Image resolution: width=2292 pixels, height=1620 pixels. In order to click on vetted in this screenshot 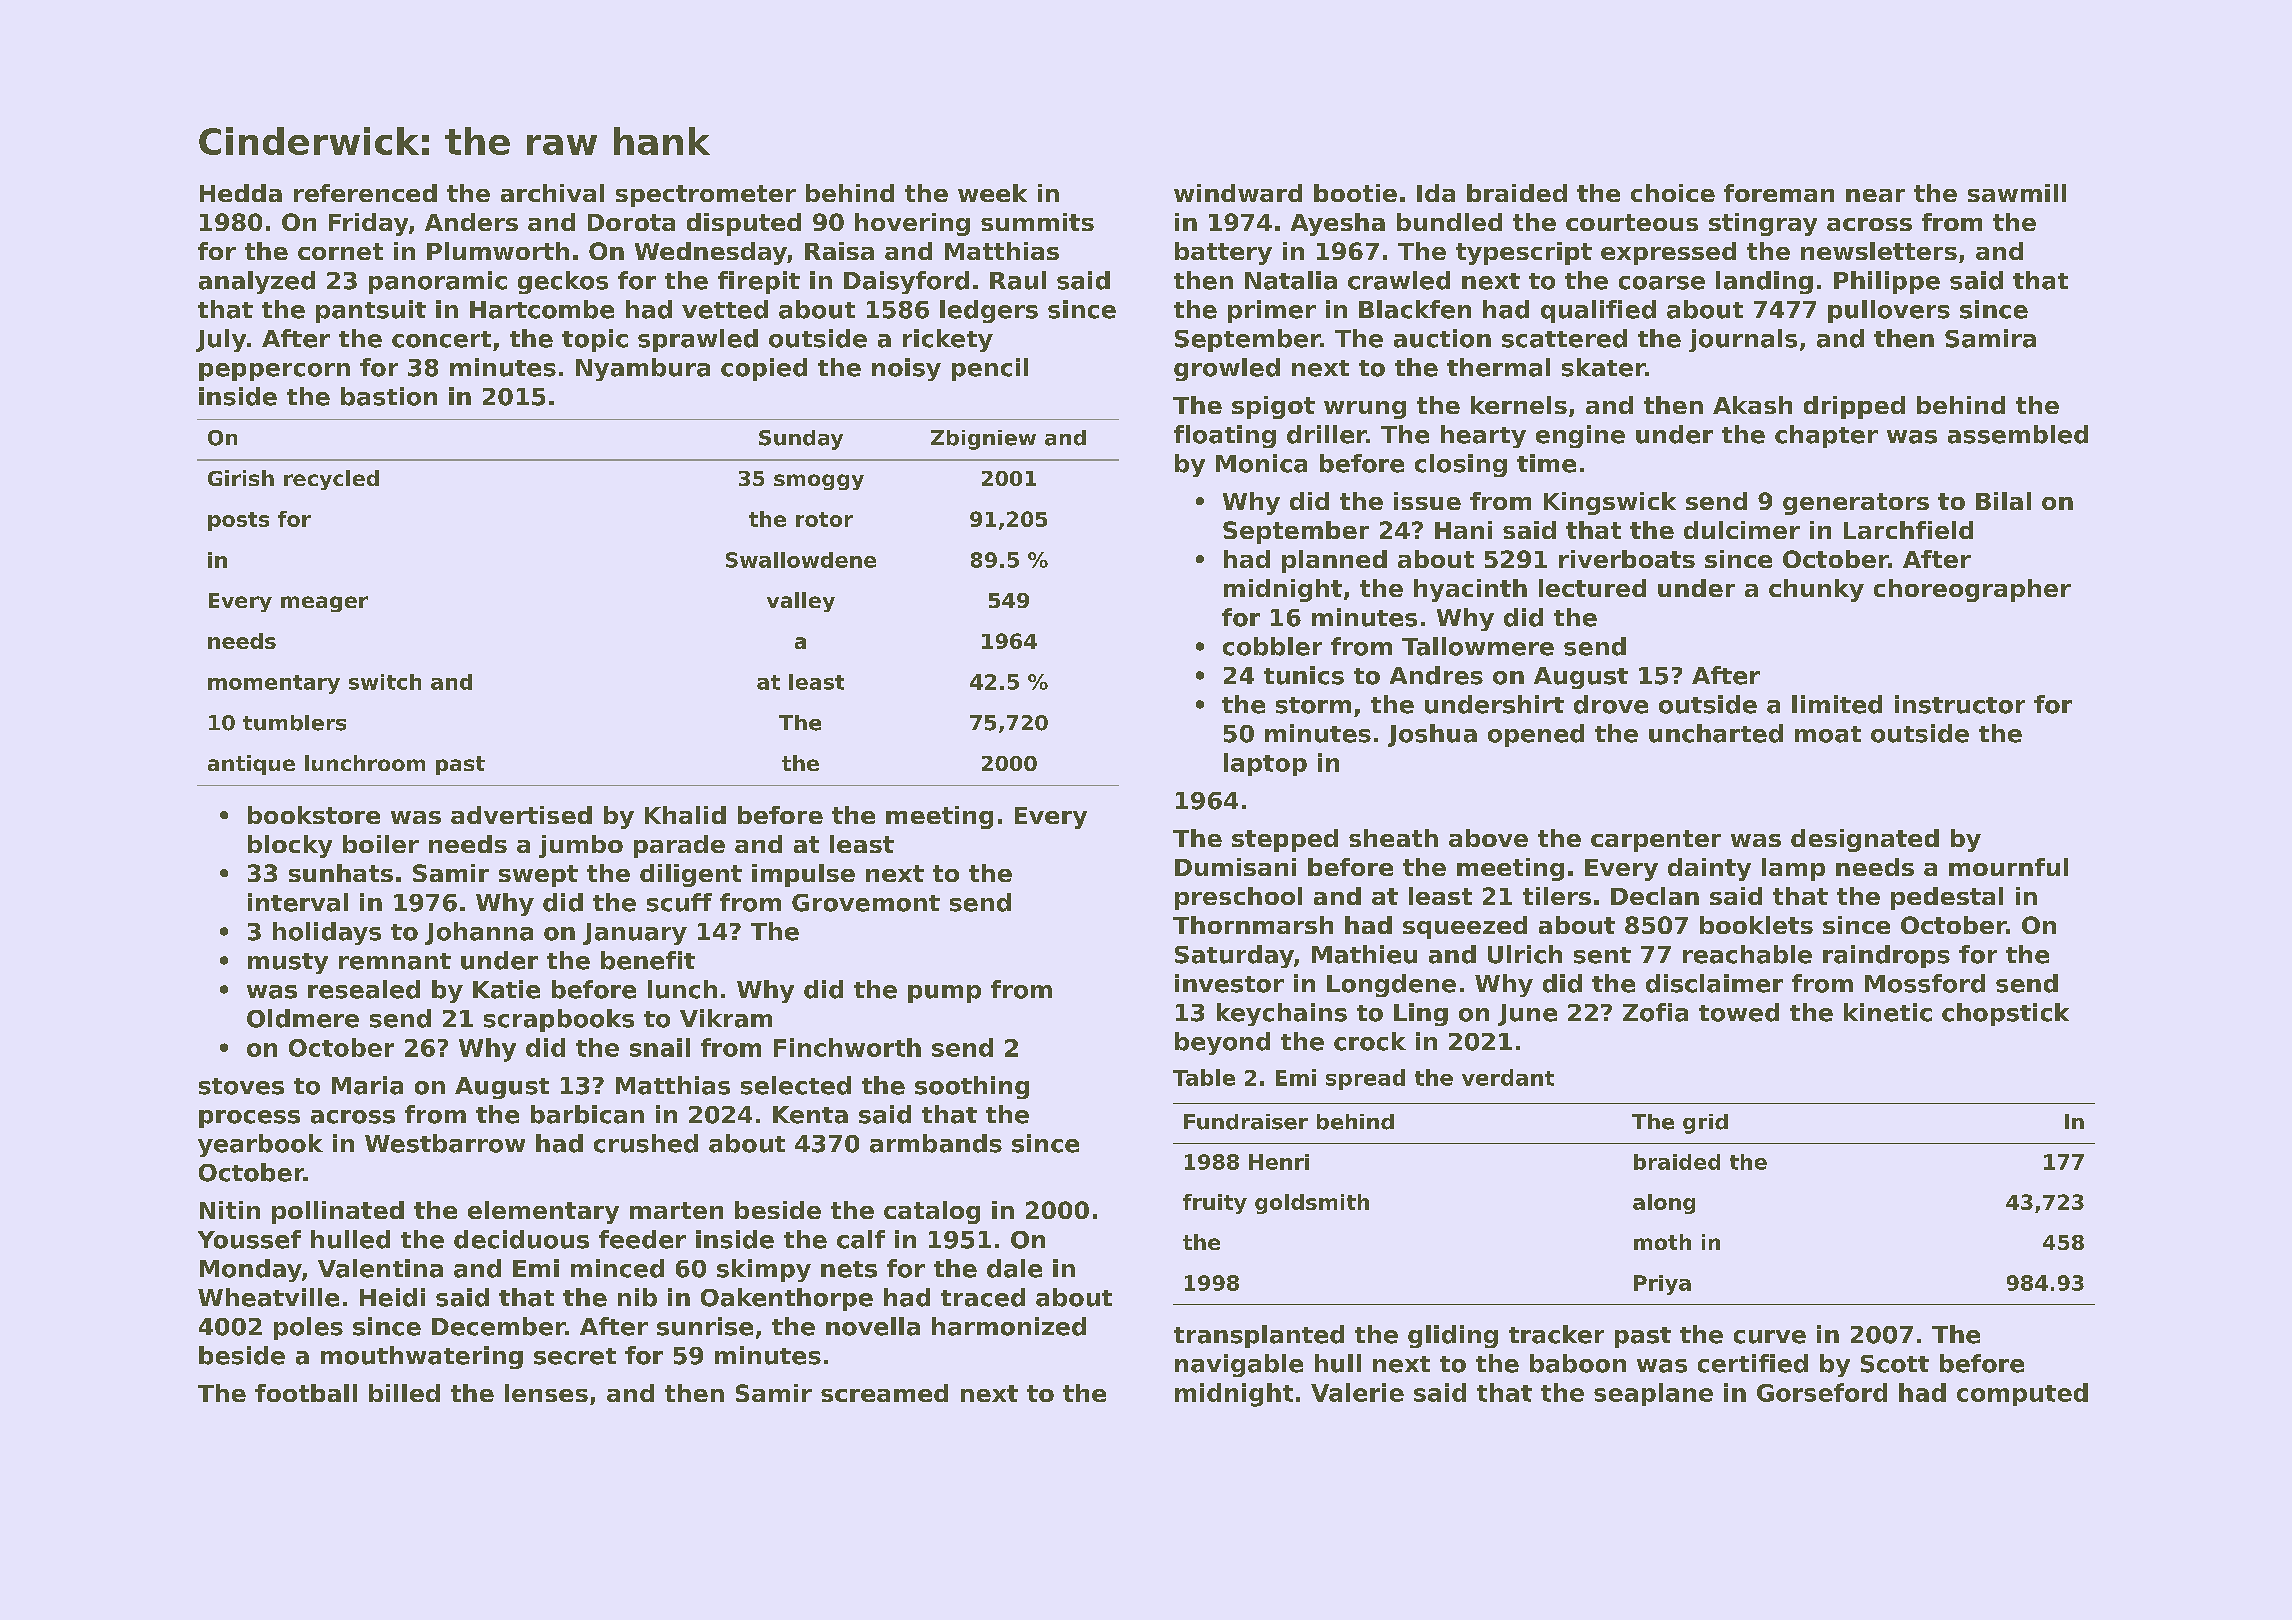, I will do `click(725, 309)`.
